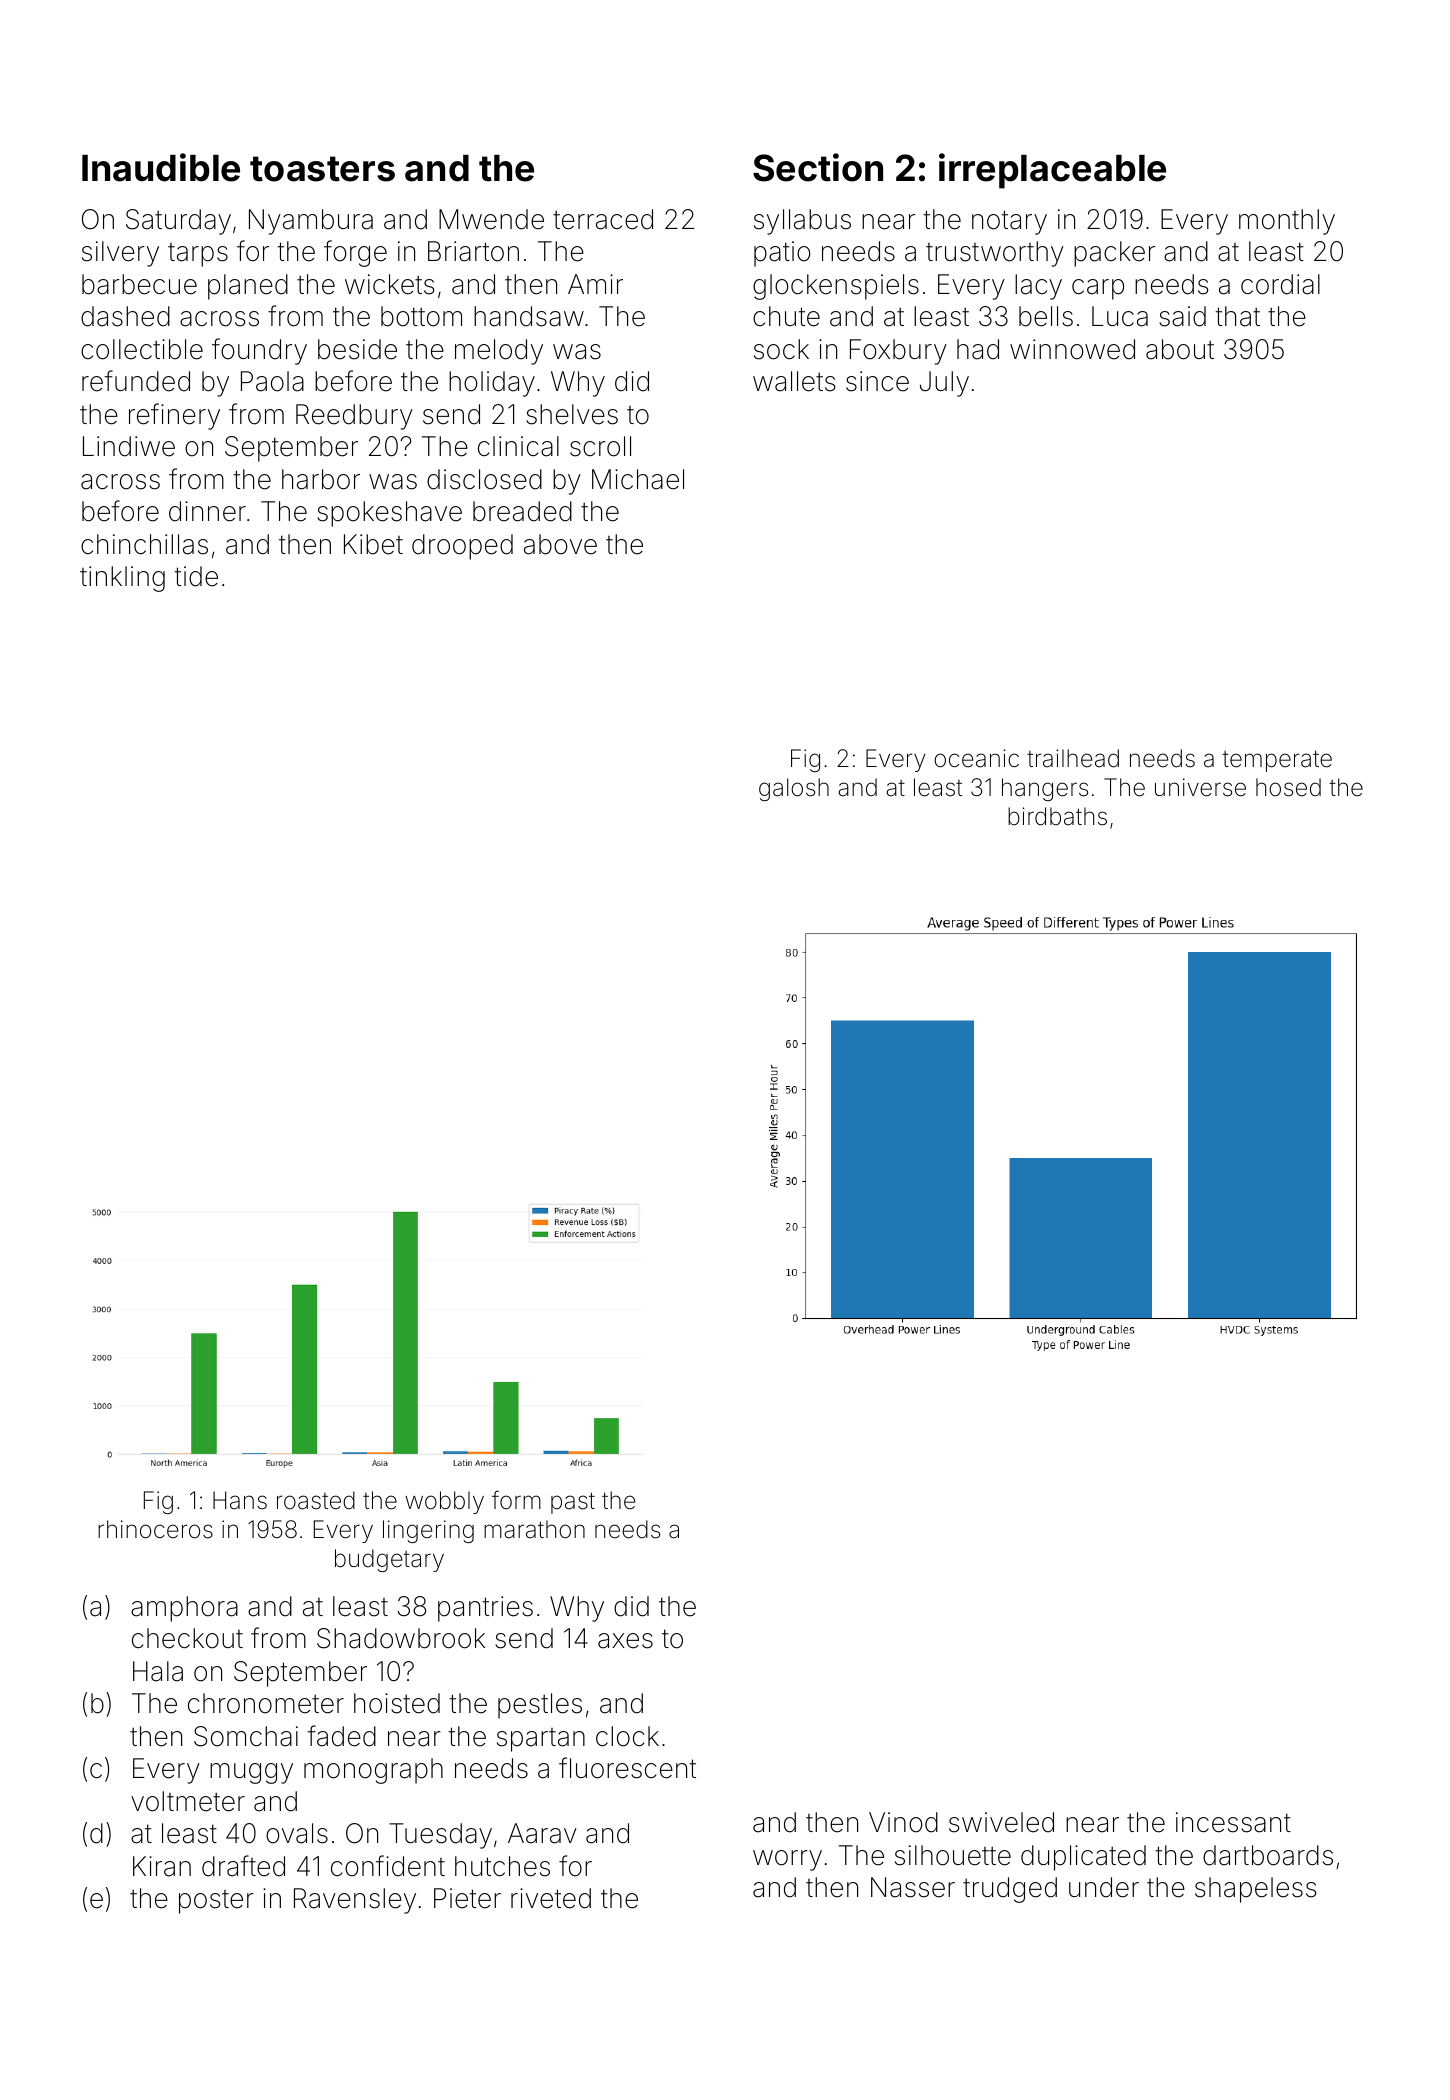  What do you see at coordinates (534, 1529) in the page?
I see `marathon` at bounding box center [534, 1529].
